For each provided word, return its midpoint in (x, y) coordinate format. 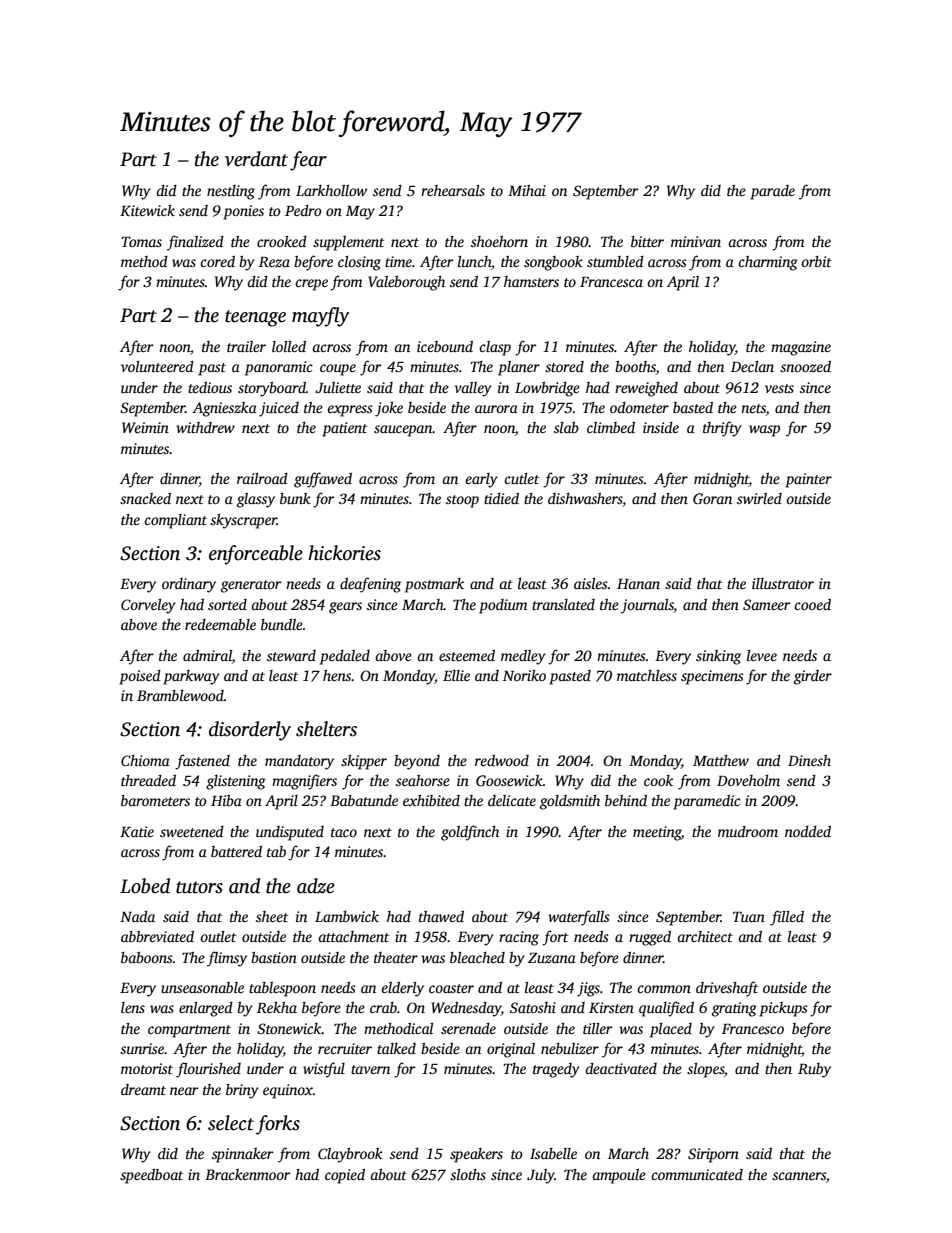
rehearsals (453, 190)
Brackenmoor (248, 1174)
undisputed (290, 833)
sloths (468, 1174)
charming (768, 263)
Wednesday (466, 1009)
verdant (256, 159)
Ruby (814, 1070)
